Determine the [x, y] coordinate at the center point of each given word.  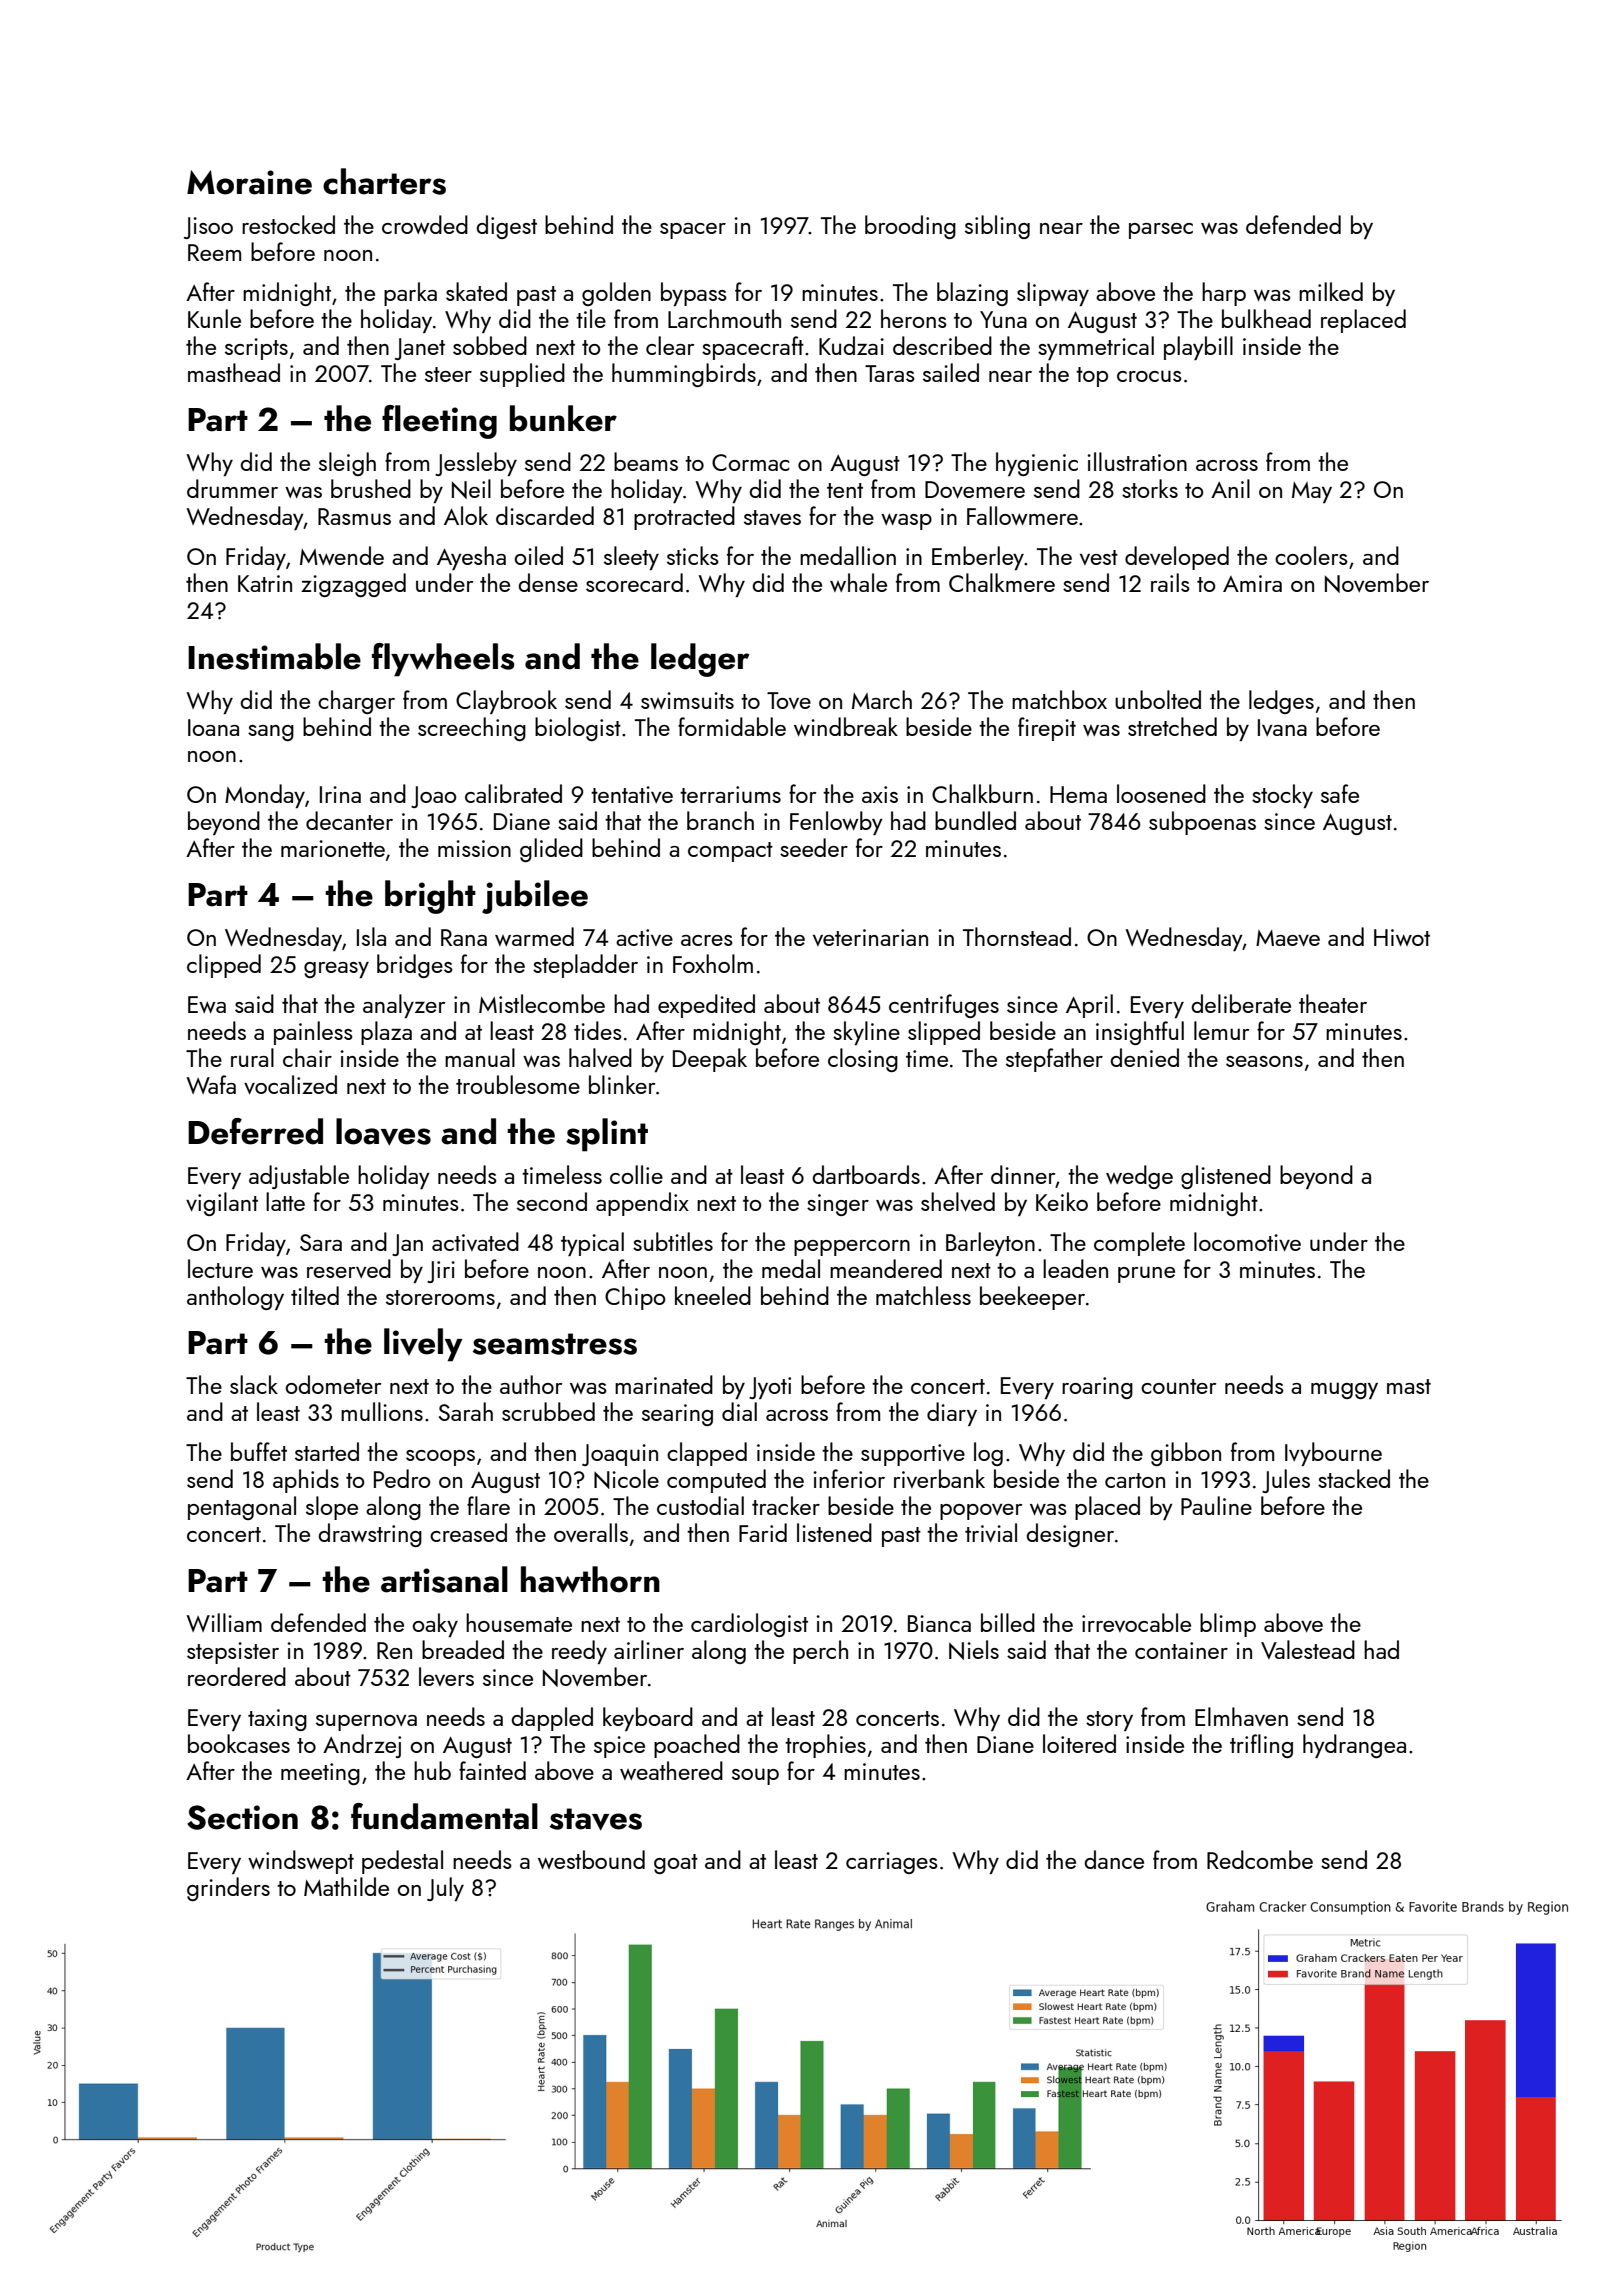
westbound [591, 1859]
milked [1331, 291]
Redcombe [1260, 1859]
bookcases [239, 1743]
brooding [910, 227]
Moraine [249, 182]
